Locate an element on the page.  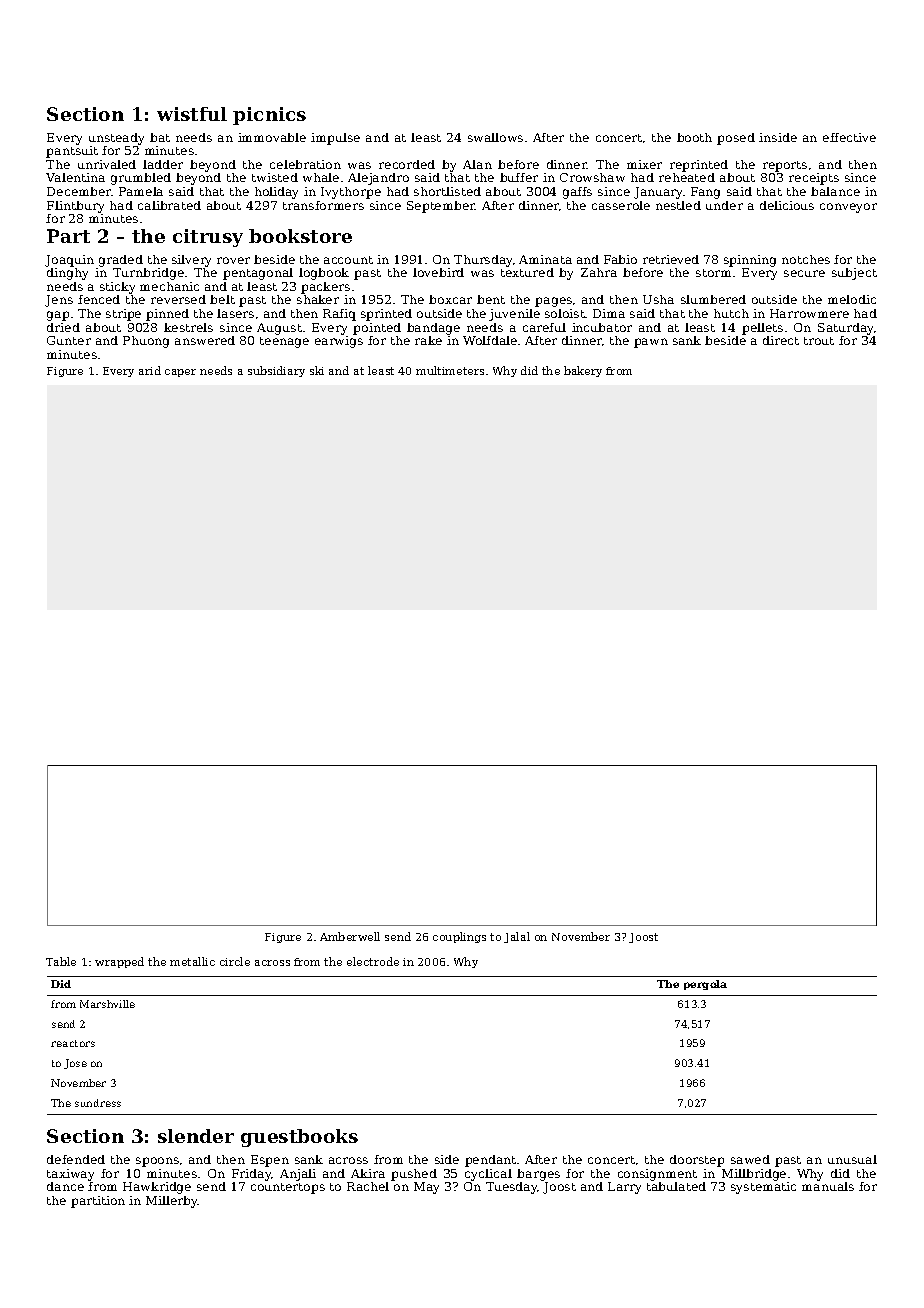
Table is located at coordinates (61, 961).
